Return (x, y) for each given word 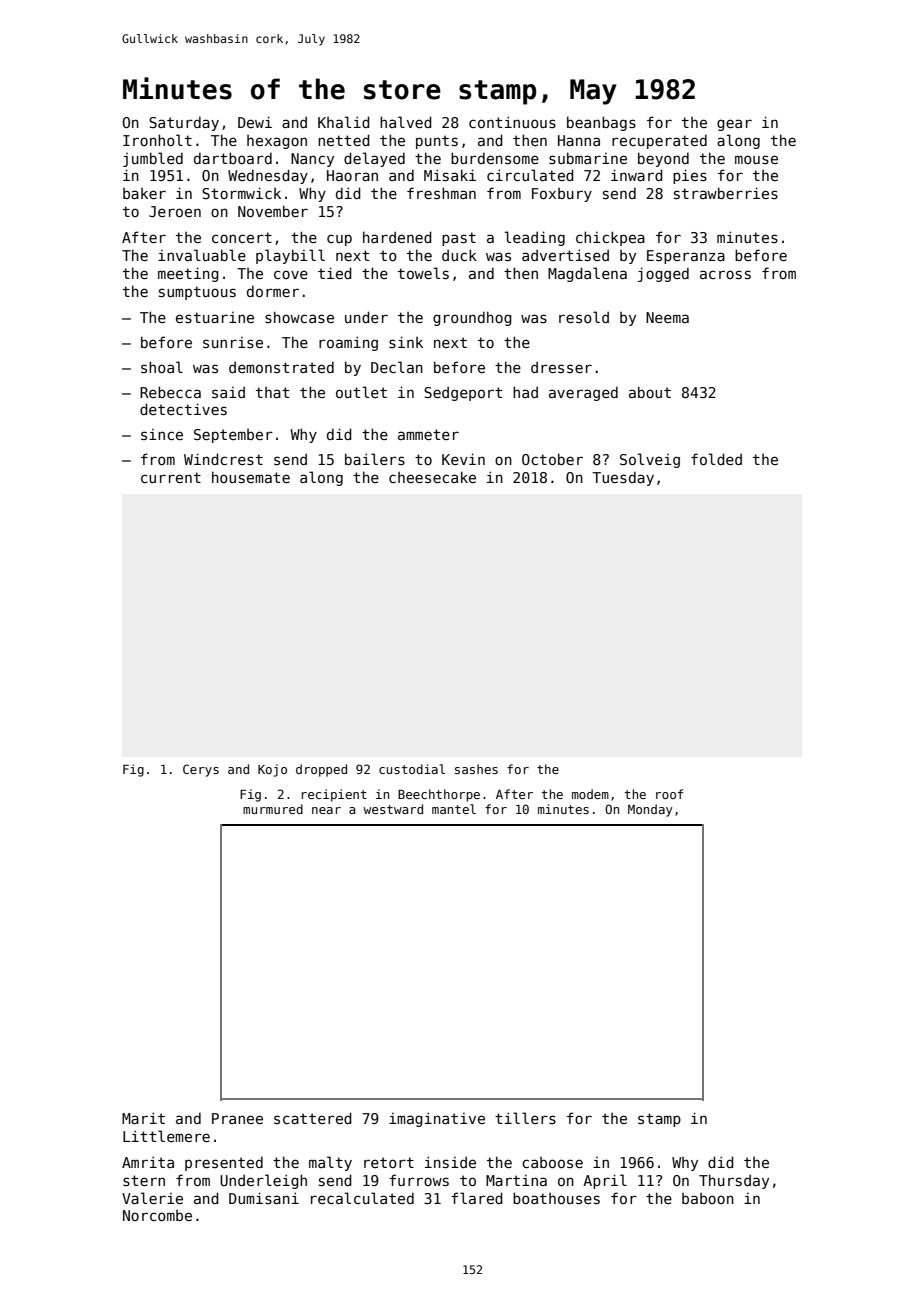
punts (437, 142)
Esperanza (686, 257)
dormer (273, 291)
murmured (273, 809)
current (171, 477)
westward (393, 809)
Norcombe (157, 1215)
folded (716, 459)
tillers (525, 1118)
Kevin (463, 459)
